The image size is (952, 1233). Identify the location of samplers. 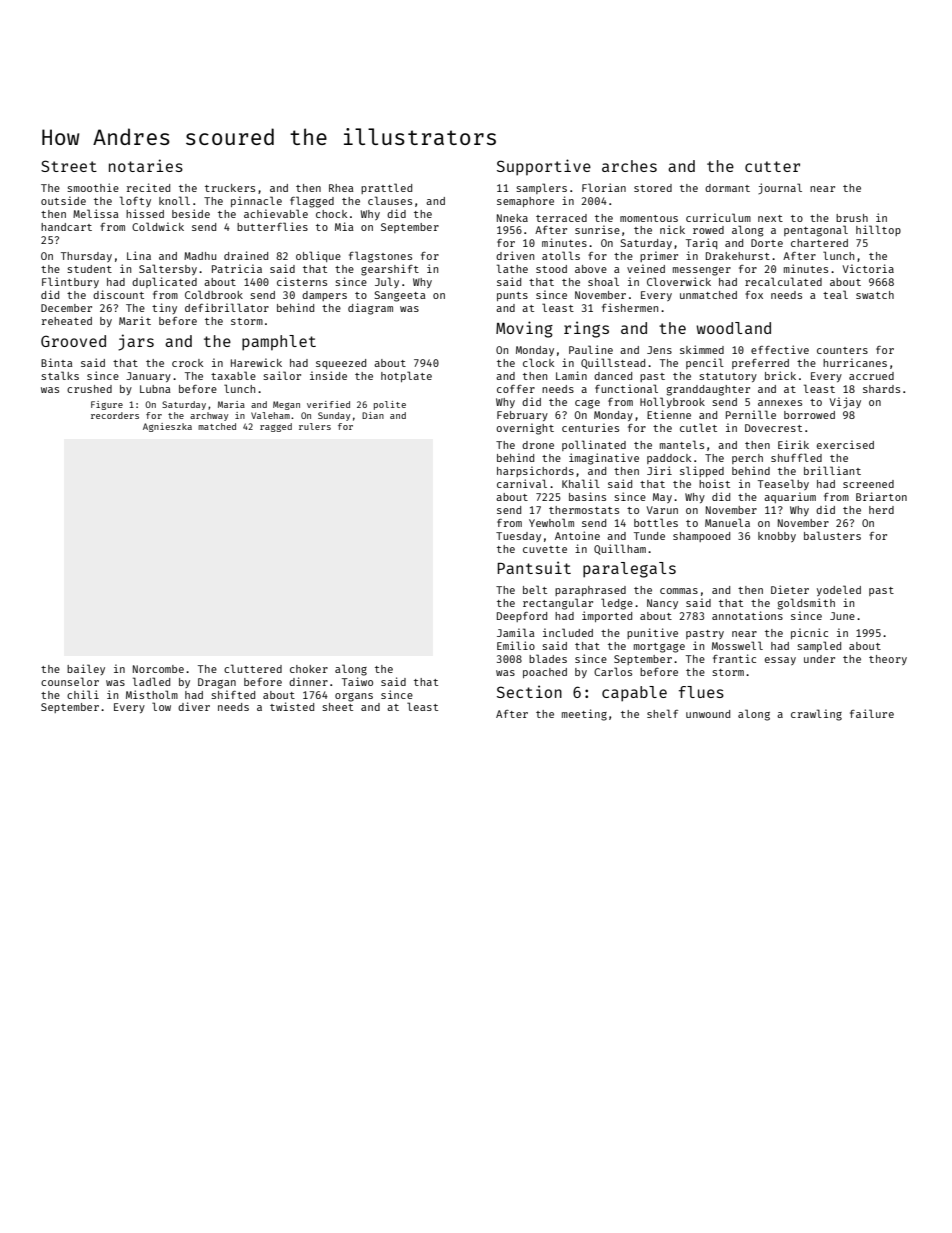
(541, 188).
